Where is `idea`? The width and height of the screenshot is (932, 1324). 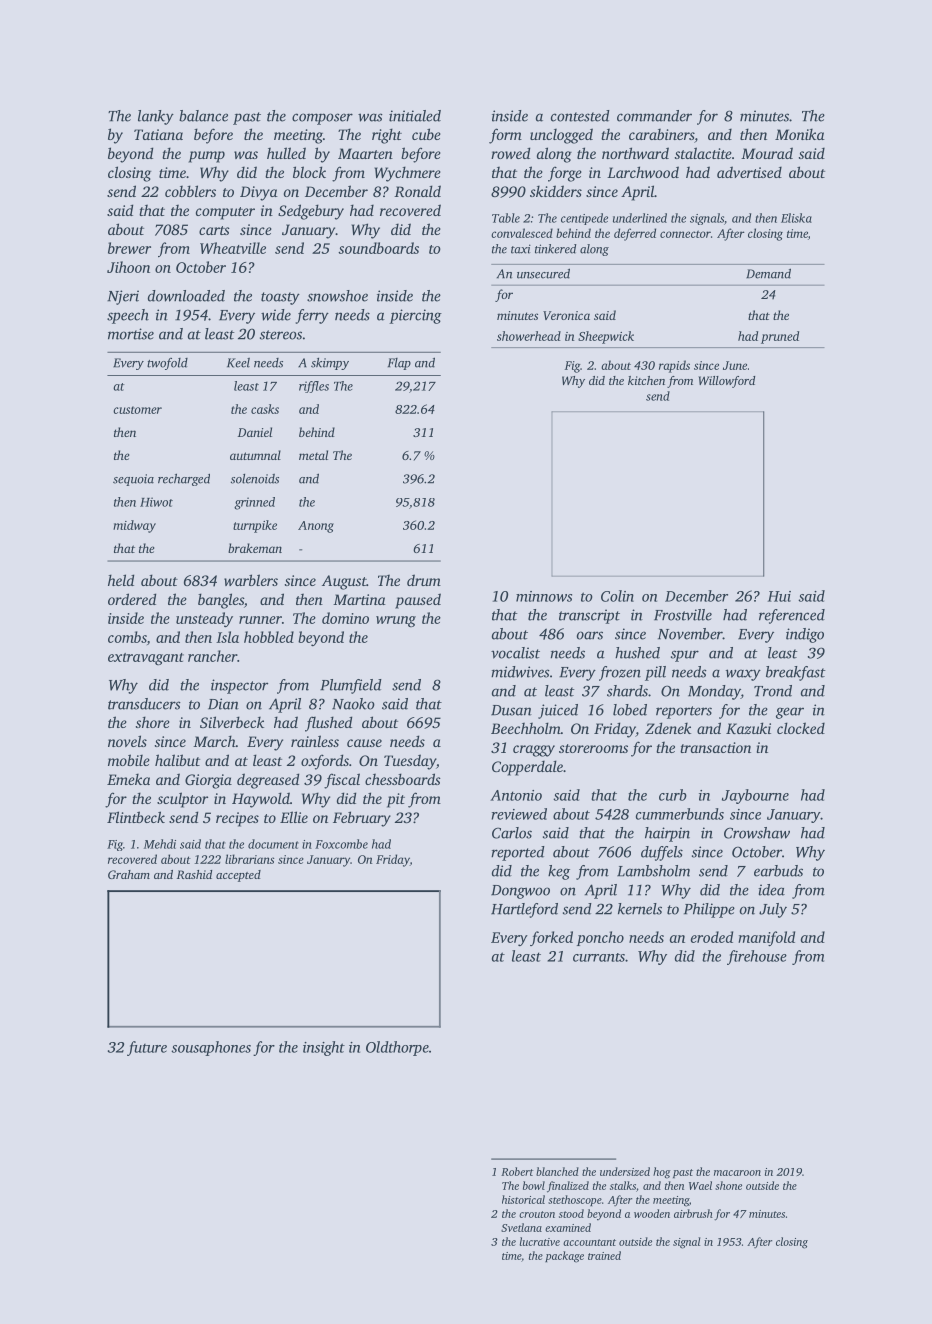
idea is located at coordinates (771, 890).
